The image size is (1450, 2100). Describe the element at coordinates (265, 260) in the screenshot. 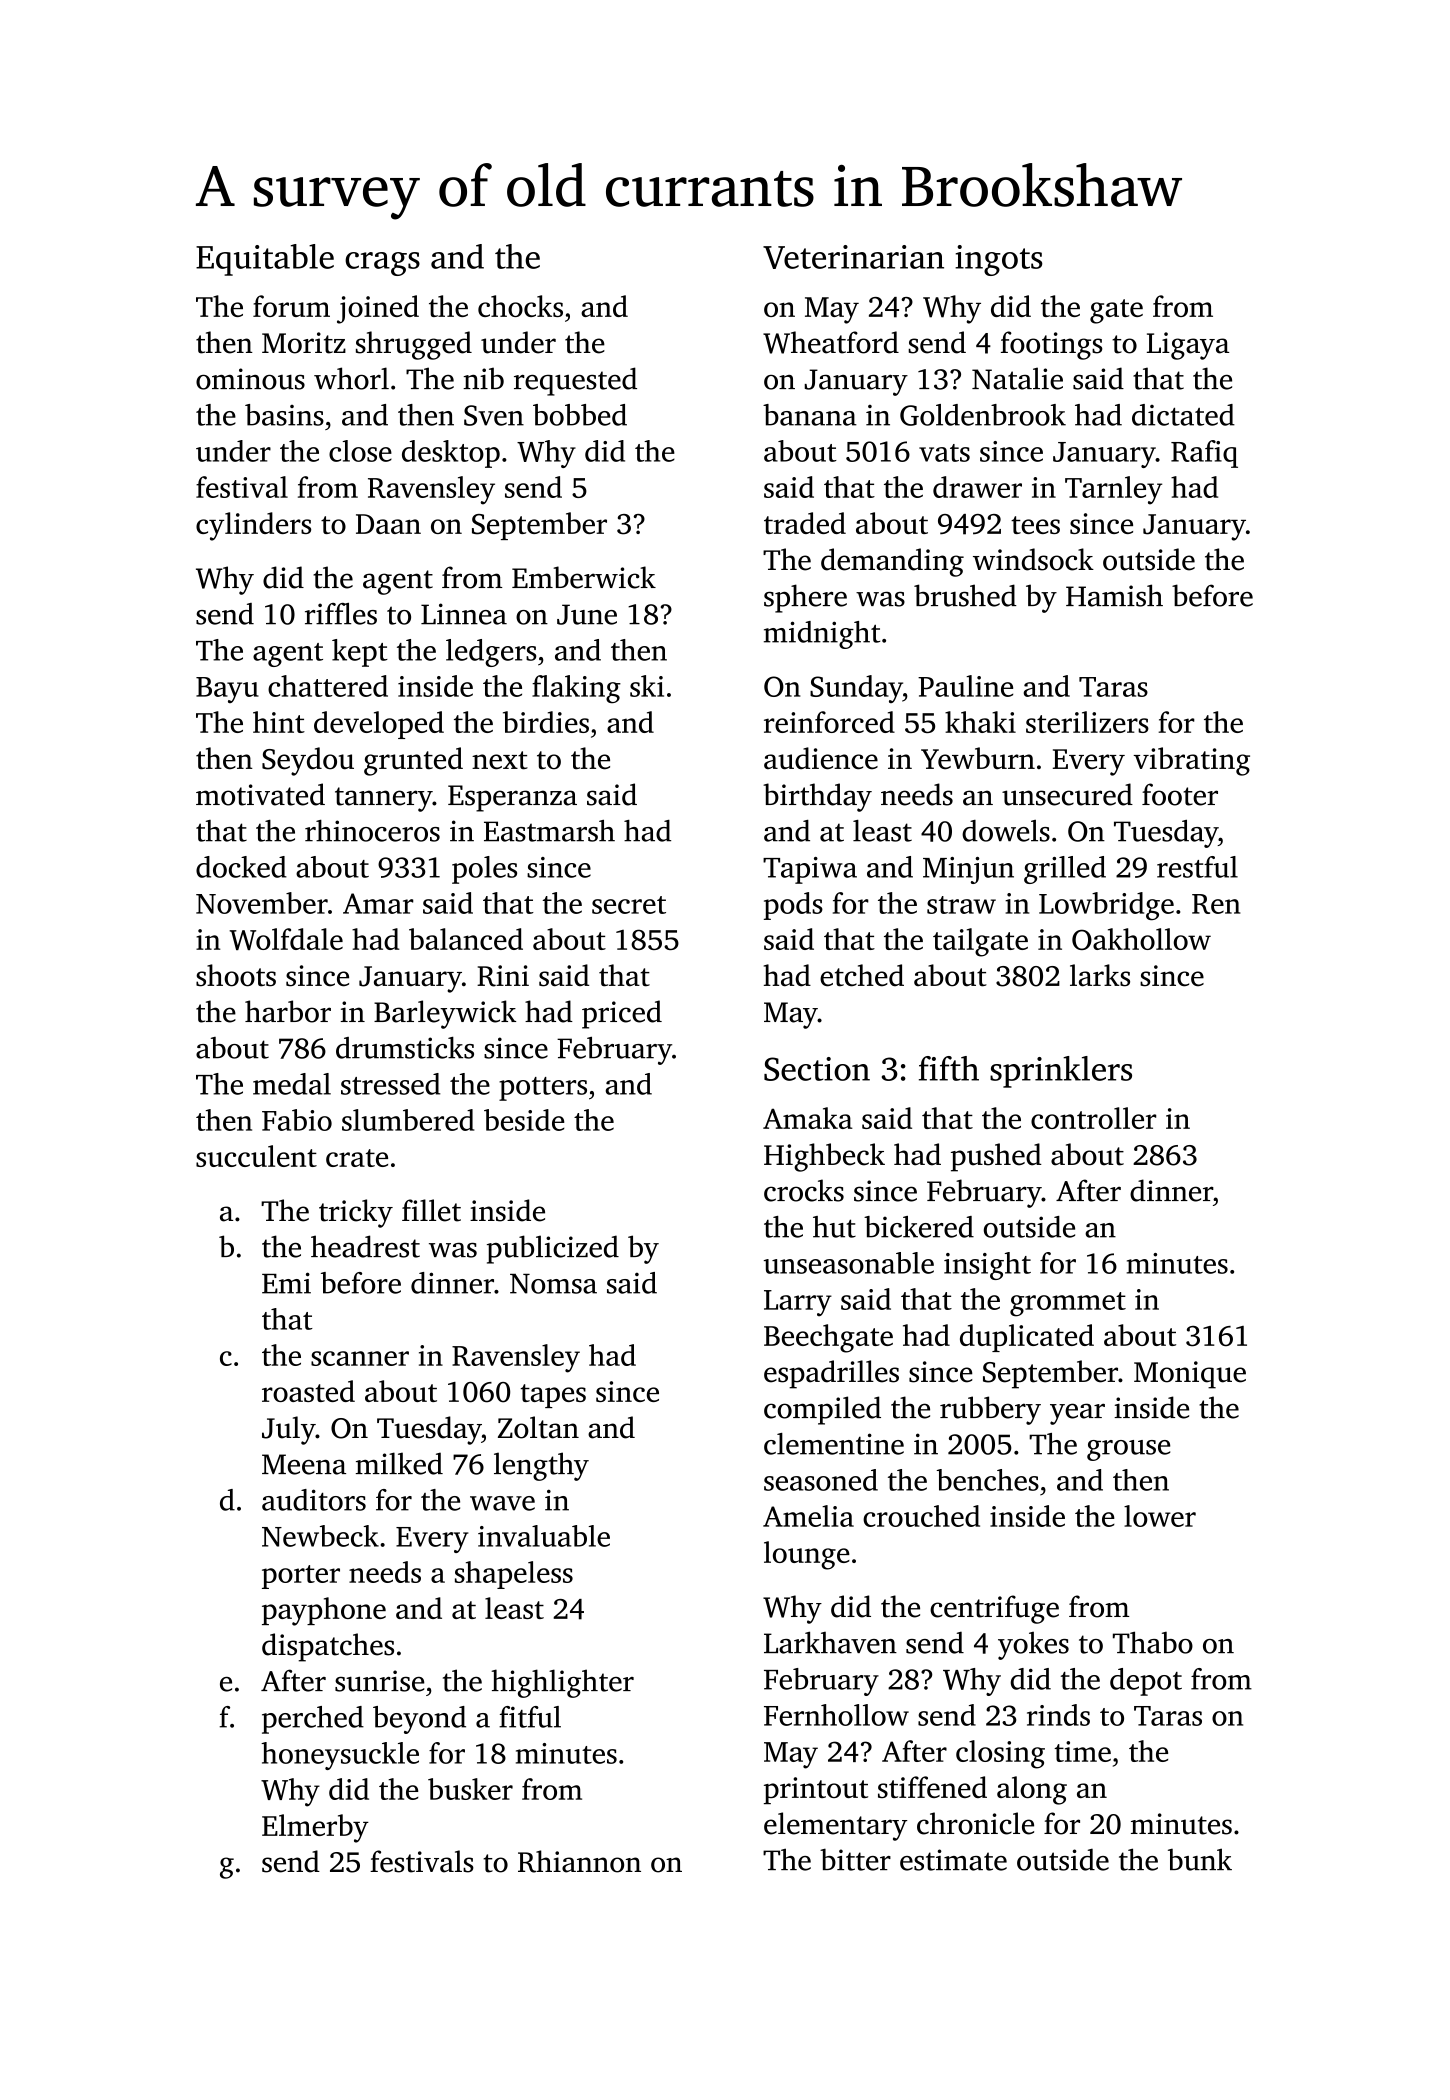

I see `Equitable` at that location.
